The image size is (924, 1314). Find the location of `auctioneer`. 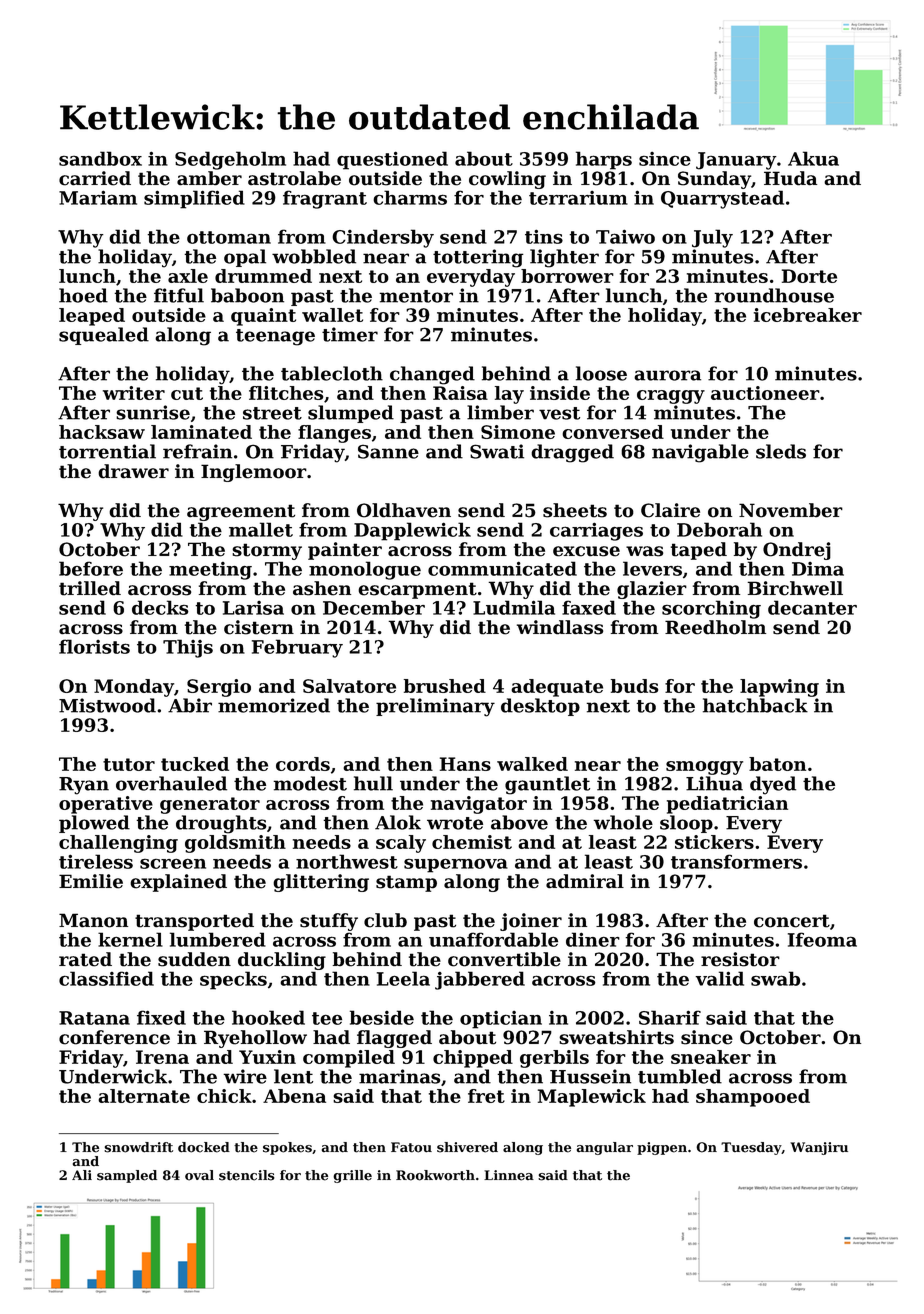

auctioneer is located at coordinates (765, 393).
